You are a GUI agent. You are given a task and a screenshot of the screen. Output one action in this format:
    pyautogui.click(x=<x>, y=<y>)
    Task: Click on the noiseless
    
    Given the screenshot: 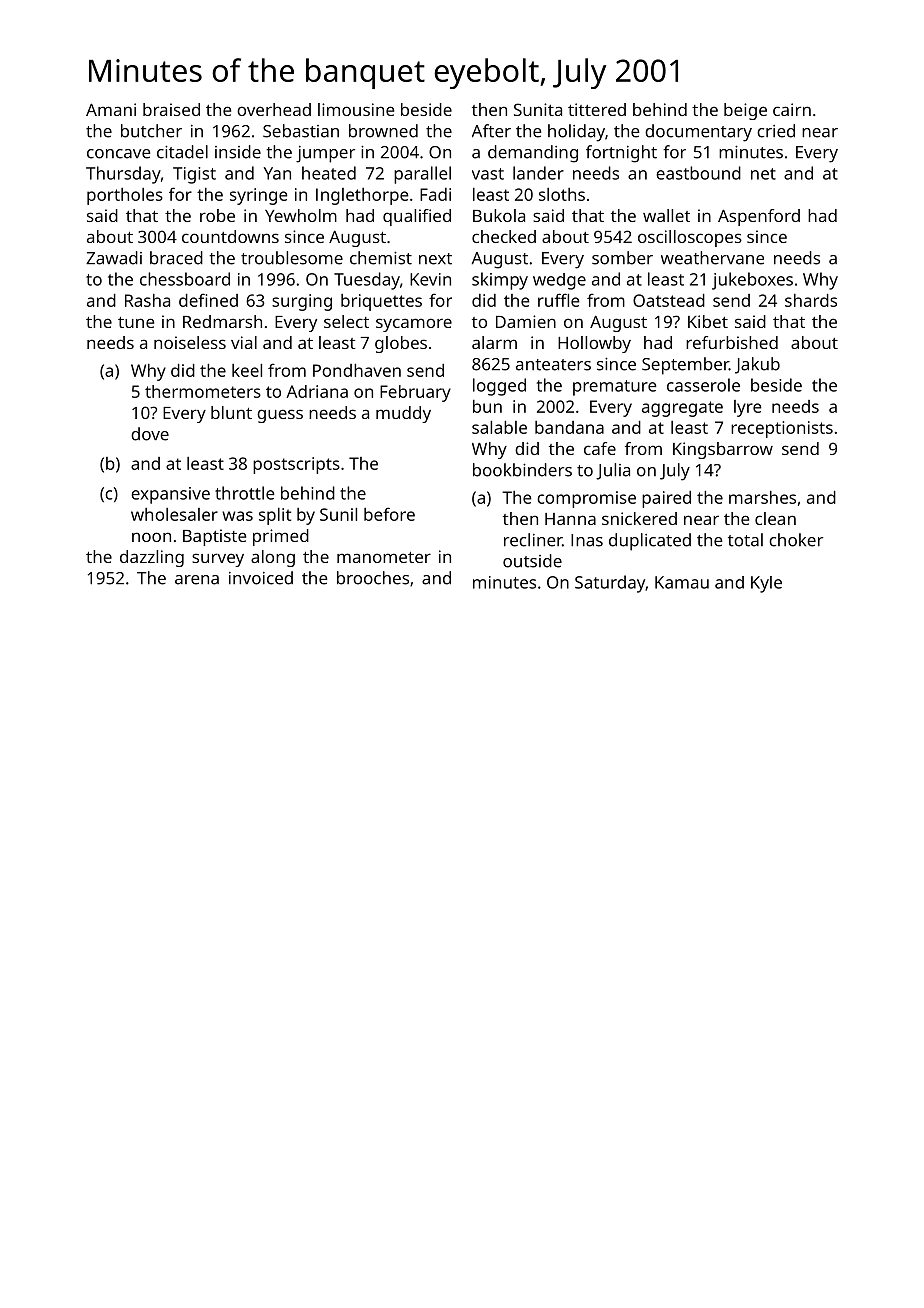 What is the action you would take?
    pyautogui.click(x=190, y=342)
